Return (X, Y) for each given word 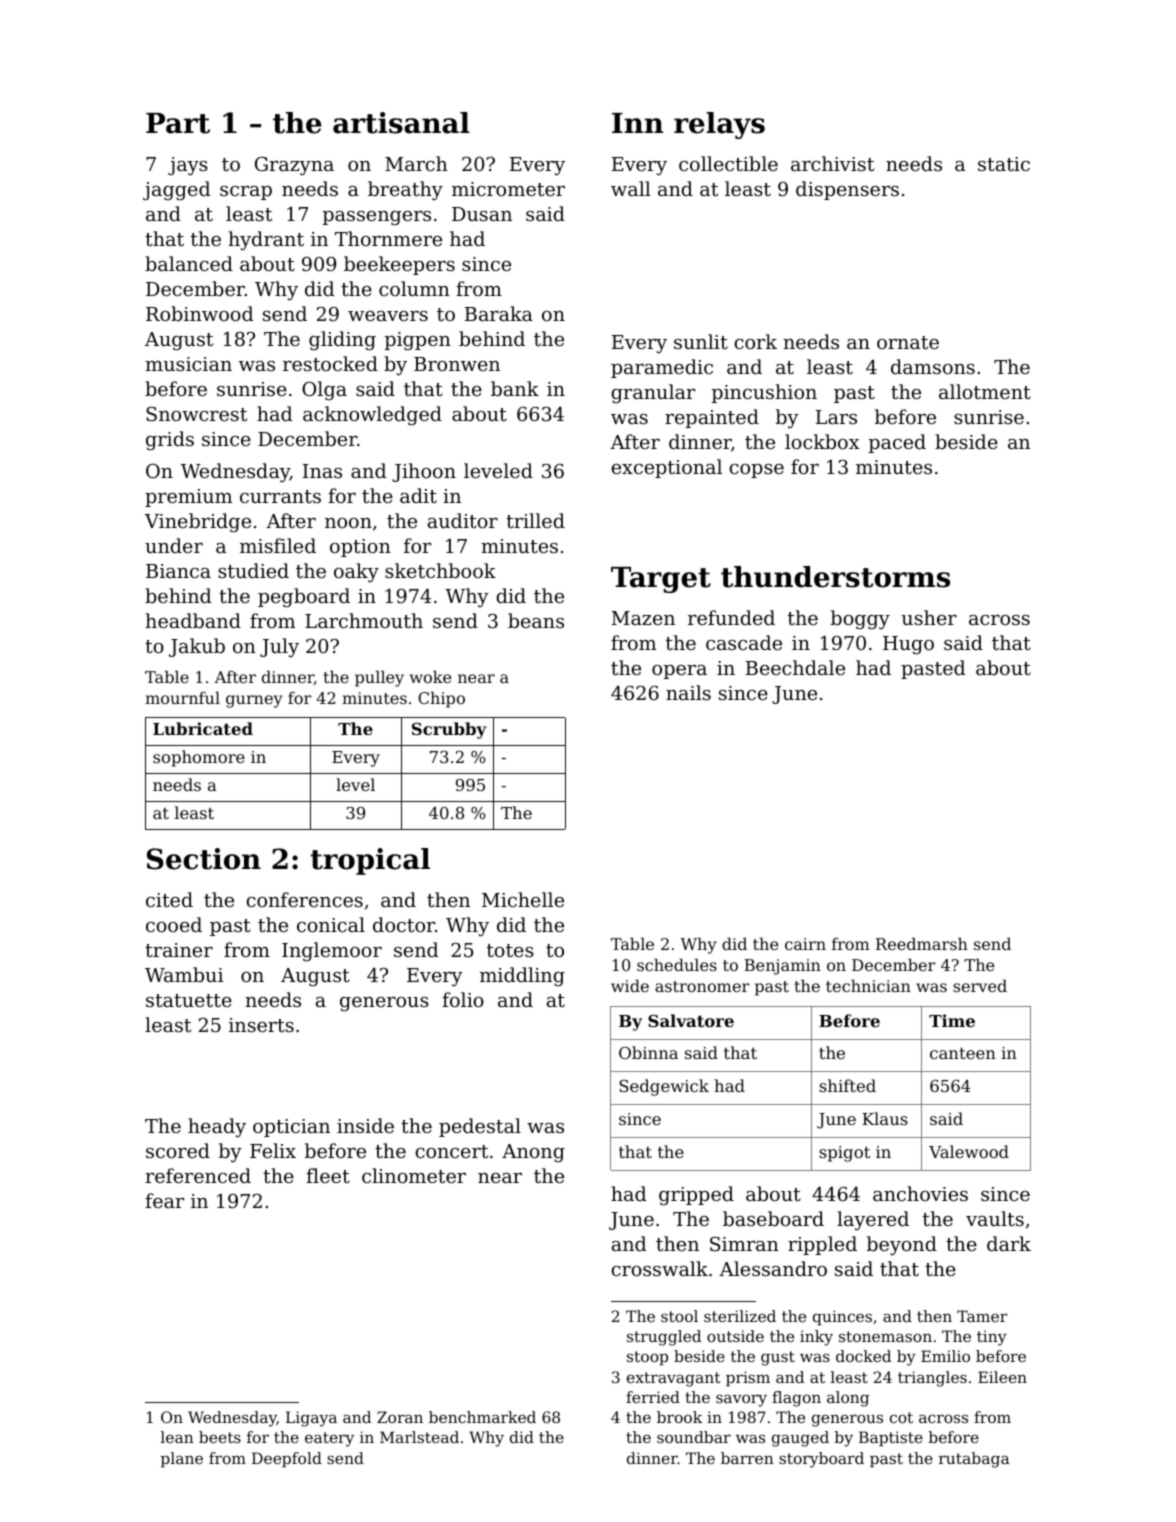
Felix (273, 1150)
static (1004, 164)
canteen (963, 1053)
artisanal (401, 123)
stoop (647, 1358)
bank (515, 388)
